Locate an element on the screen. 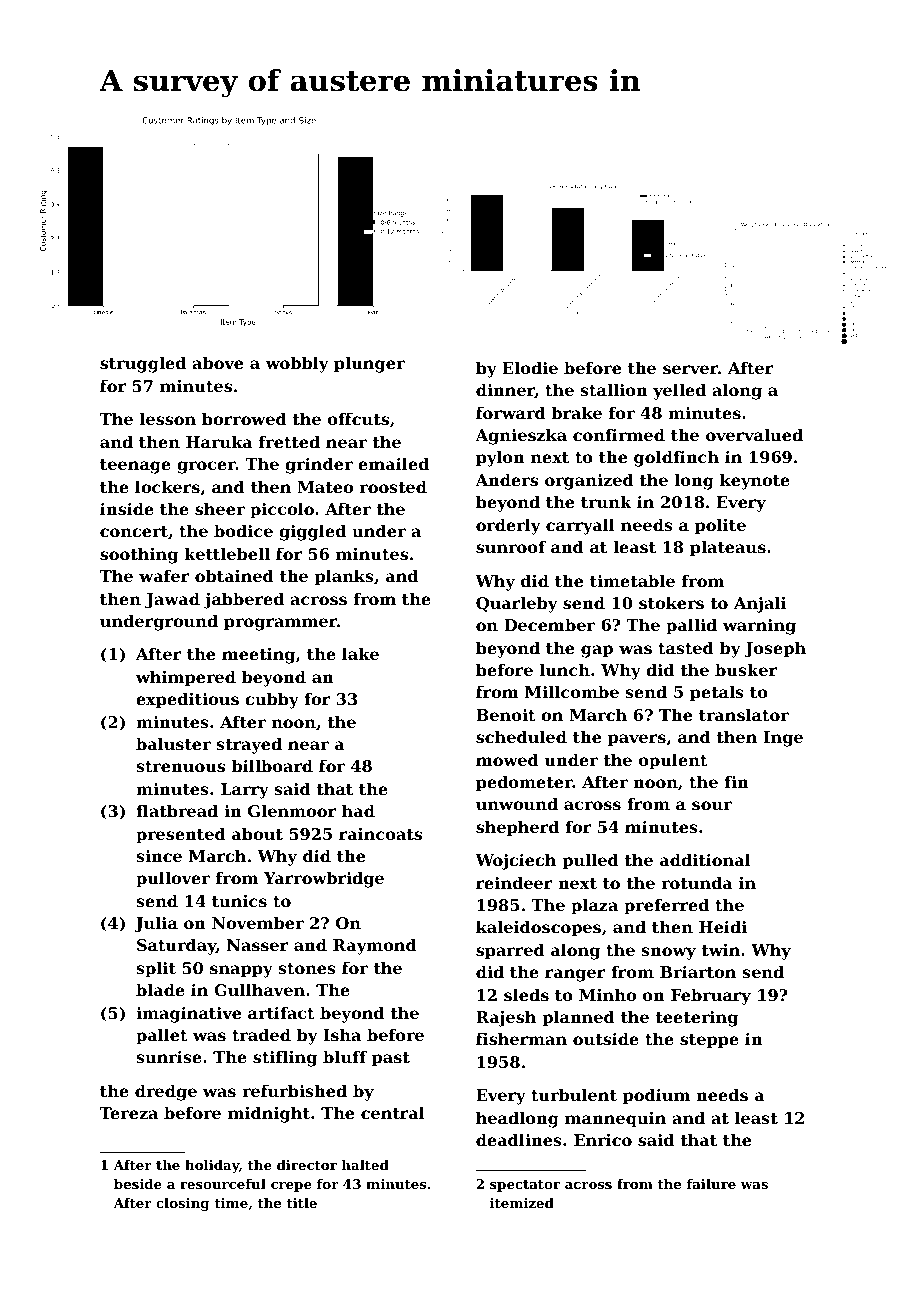 This screenshot has height=1316, width=908. plunger is located at coordinates (369, 365).
